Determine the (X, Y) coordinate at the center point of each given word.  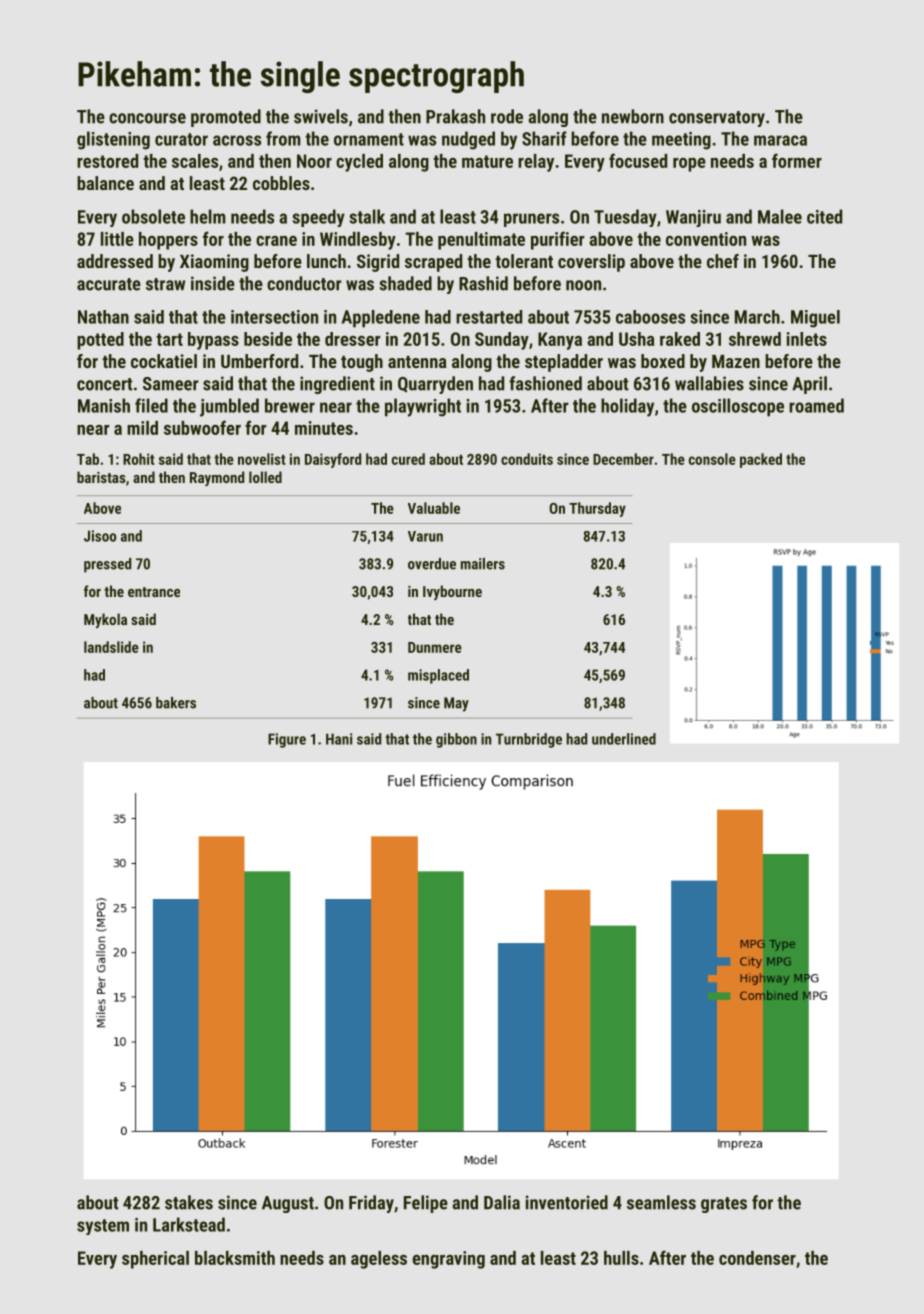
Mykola (105, 620)
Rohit (139, 459)
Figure (287, 740)
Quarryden (435, 385)
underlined (624, 739)
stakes (189, 1202)
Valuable (434, 508)
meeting (681, 141)
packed (761, 460)
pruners (531, 220)
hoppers (168, 241)
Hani (339, 739)
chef (723, 261)
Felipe (426, 1204)
